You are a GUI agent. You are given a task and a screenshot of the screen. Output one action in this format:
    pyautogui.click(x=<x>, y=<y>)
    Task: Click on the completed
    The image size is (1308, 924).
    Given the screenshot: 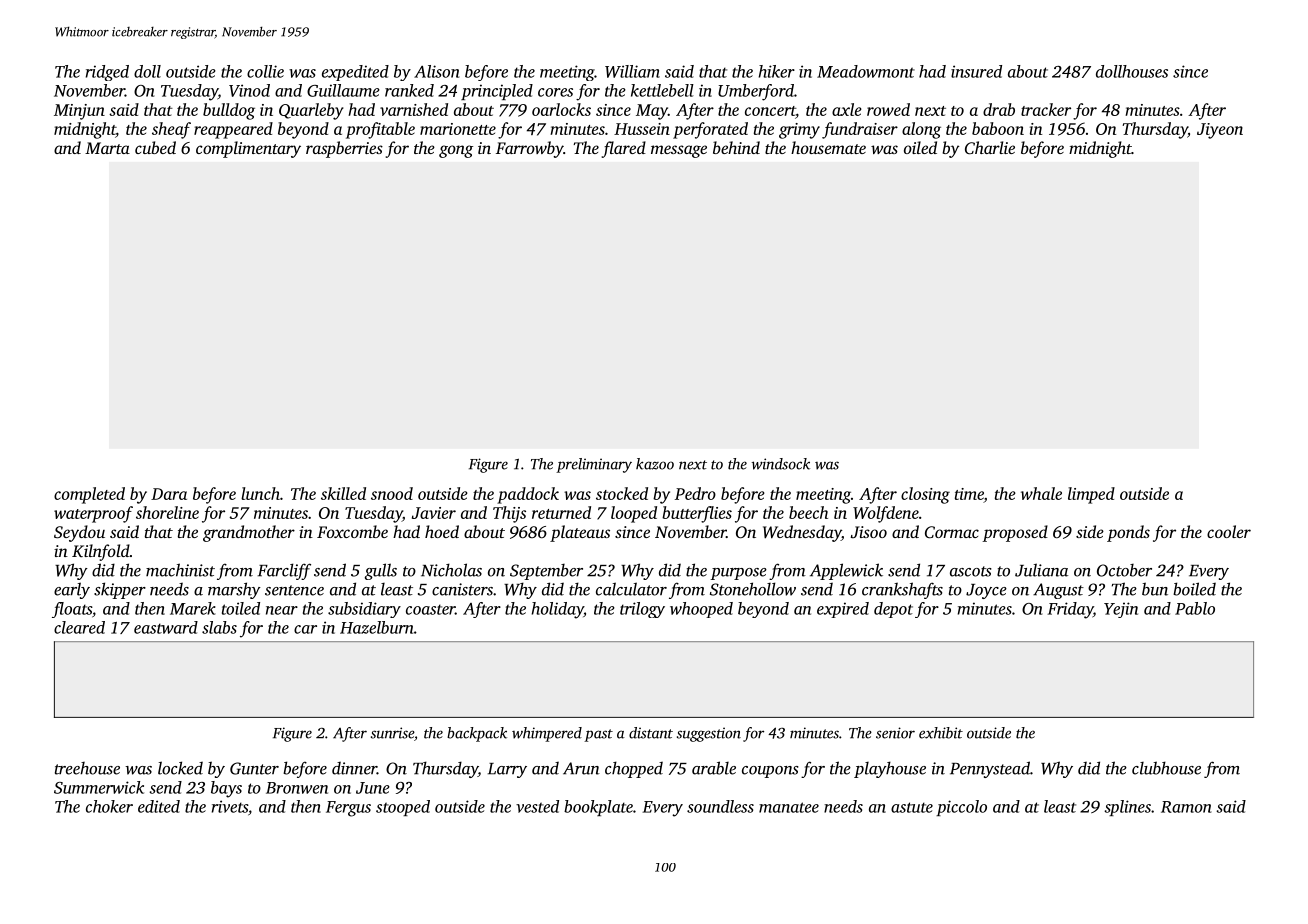 What is the action you would take?
    pyautogui.click(x=89, y=495)
